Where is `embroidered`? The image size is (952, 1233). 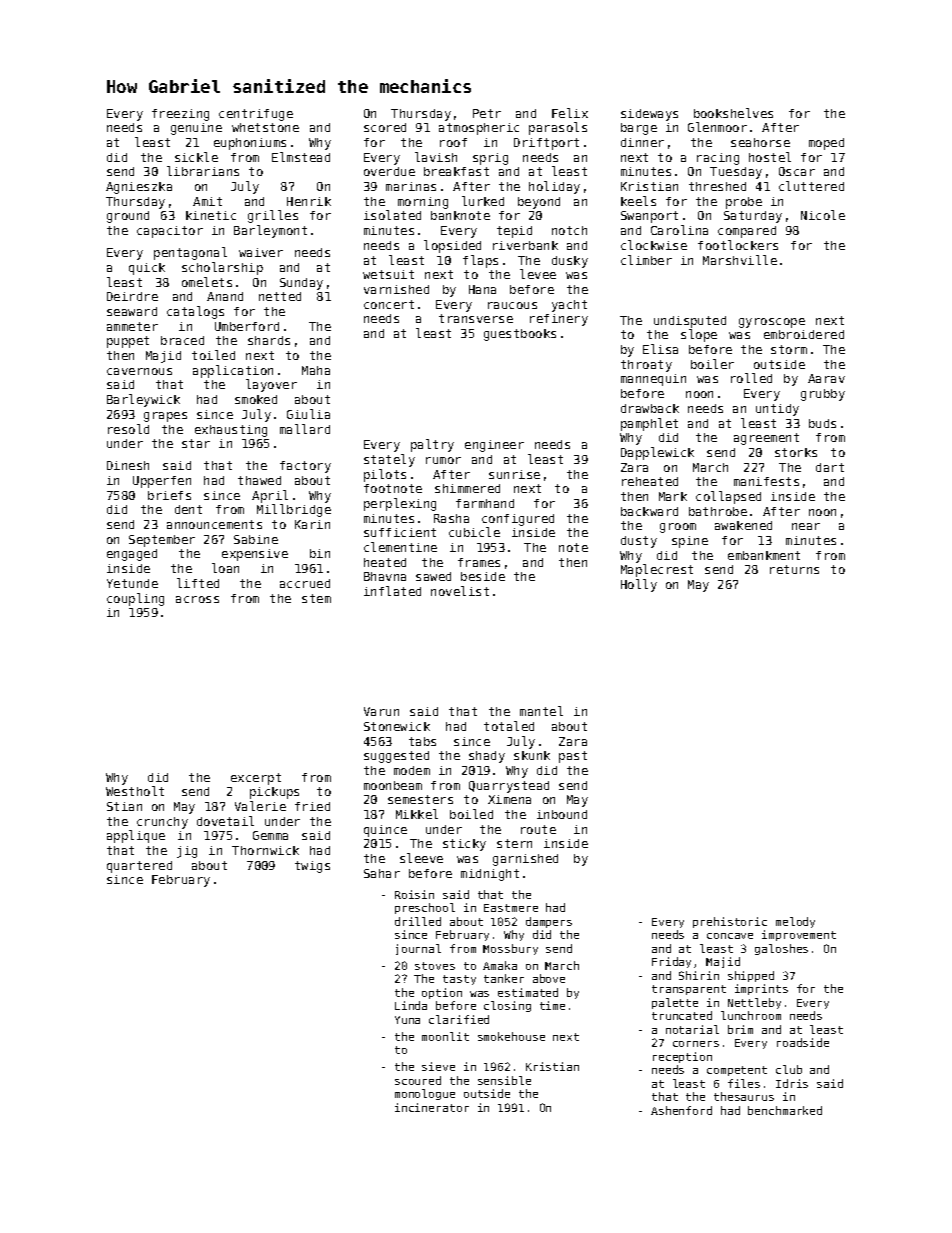
embroidered is located at coordinates (804, 334).
